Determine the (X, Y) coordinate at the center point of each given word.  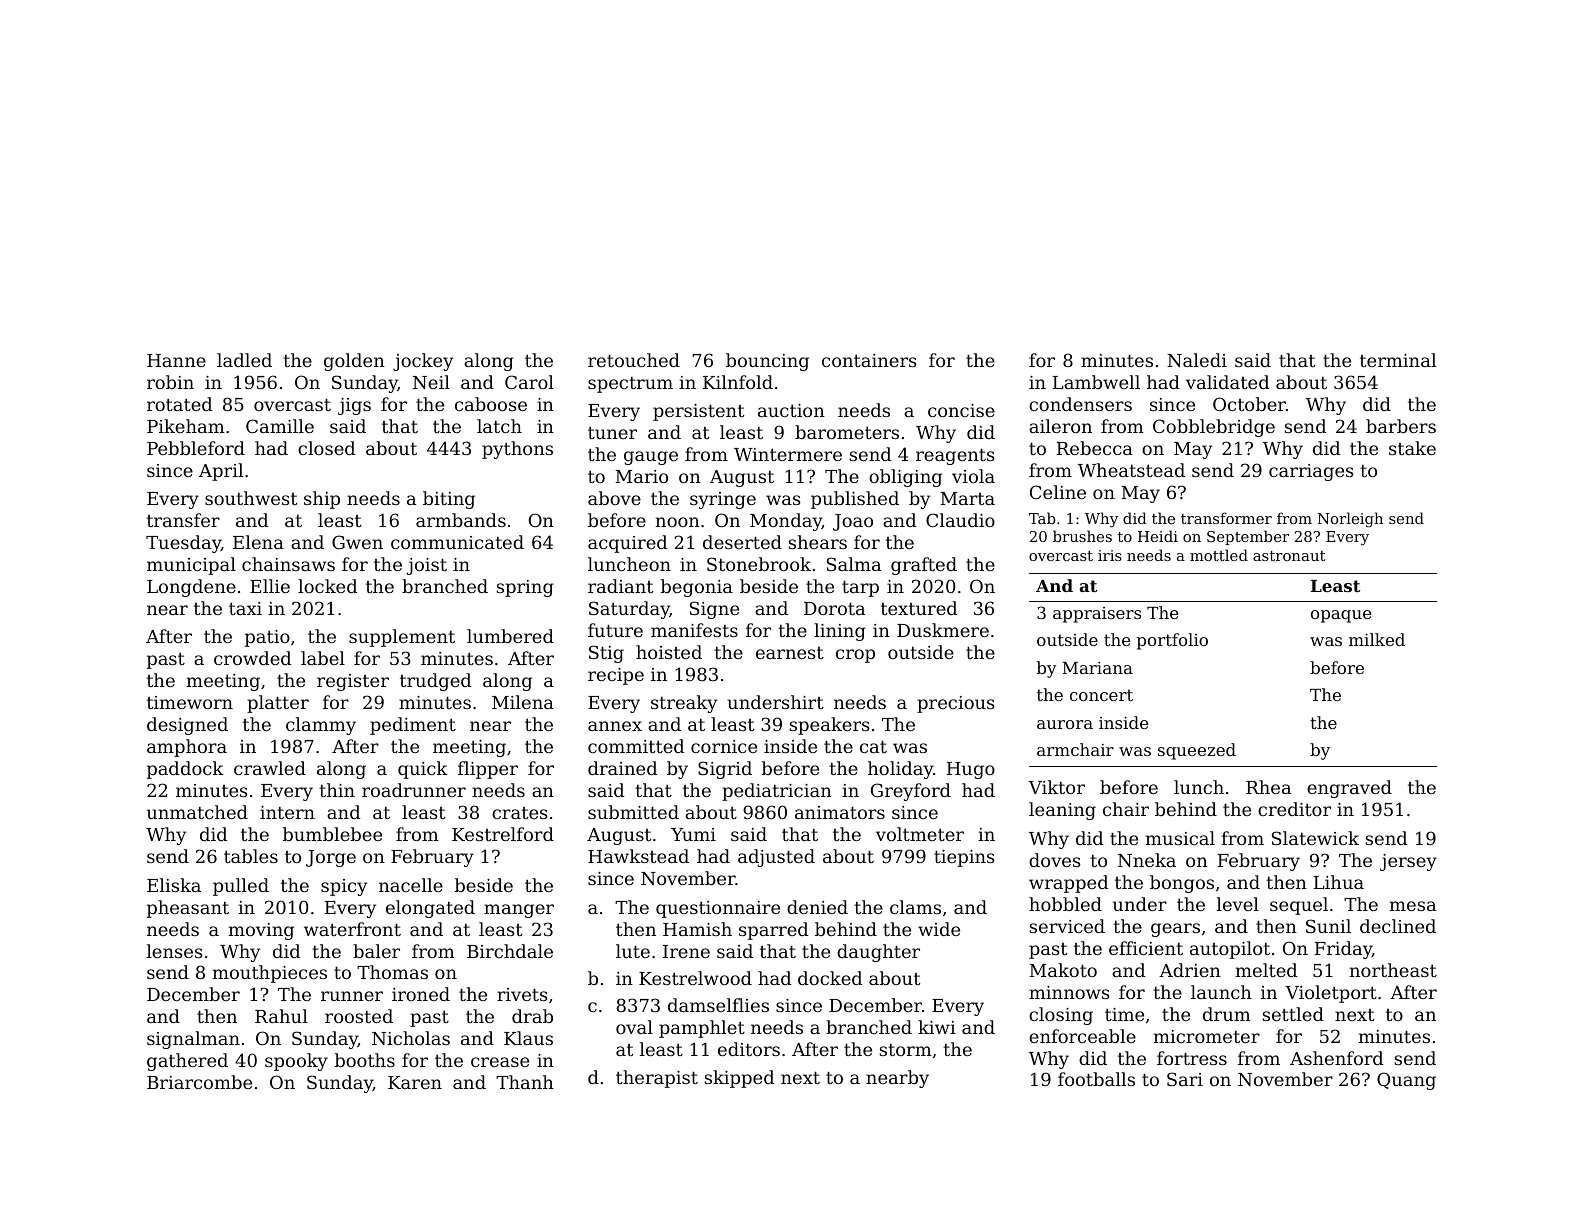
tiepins (964, 858)
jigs (354, 406)
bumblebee (332, 834)
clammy (321, 726)
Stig (606, 654)
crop (855, 656)
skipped (739, 1079)
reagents (955, 456)
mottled (1219, 555)
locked (327, 586)
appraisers (1097, 615)
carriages (1311, 472)
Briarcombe (199, 1082)
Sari (1185, 1079)
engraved (1349, 789)
